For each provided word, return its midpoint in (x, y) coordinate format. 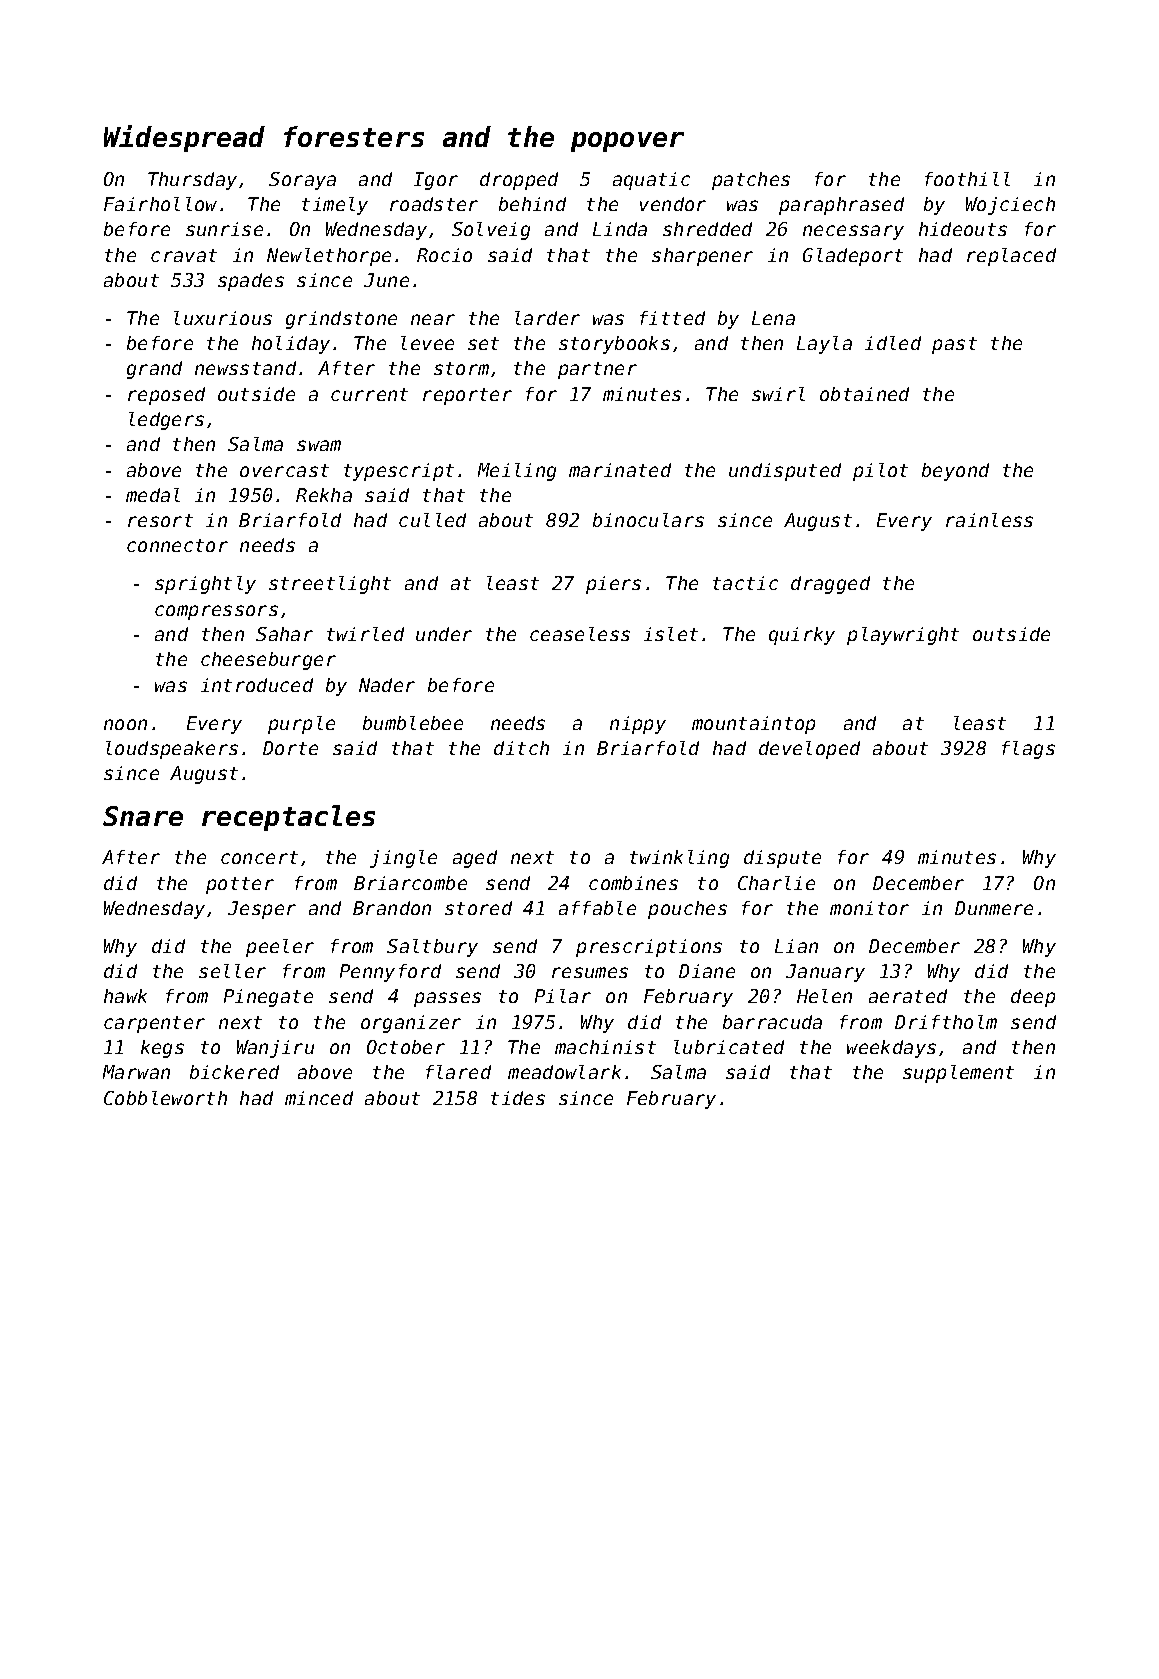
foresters (354, 136)
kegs (162, 1049)
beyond (955, 472)
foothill (967, 179)
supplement (958, 1074)
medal (153, 495)
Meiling (517, 472)
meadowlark (564, 1072)
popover (627, 142)
